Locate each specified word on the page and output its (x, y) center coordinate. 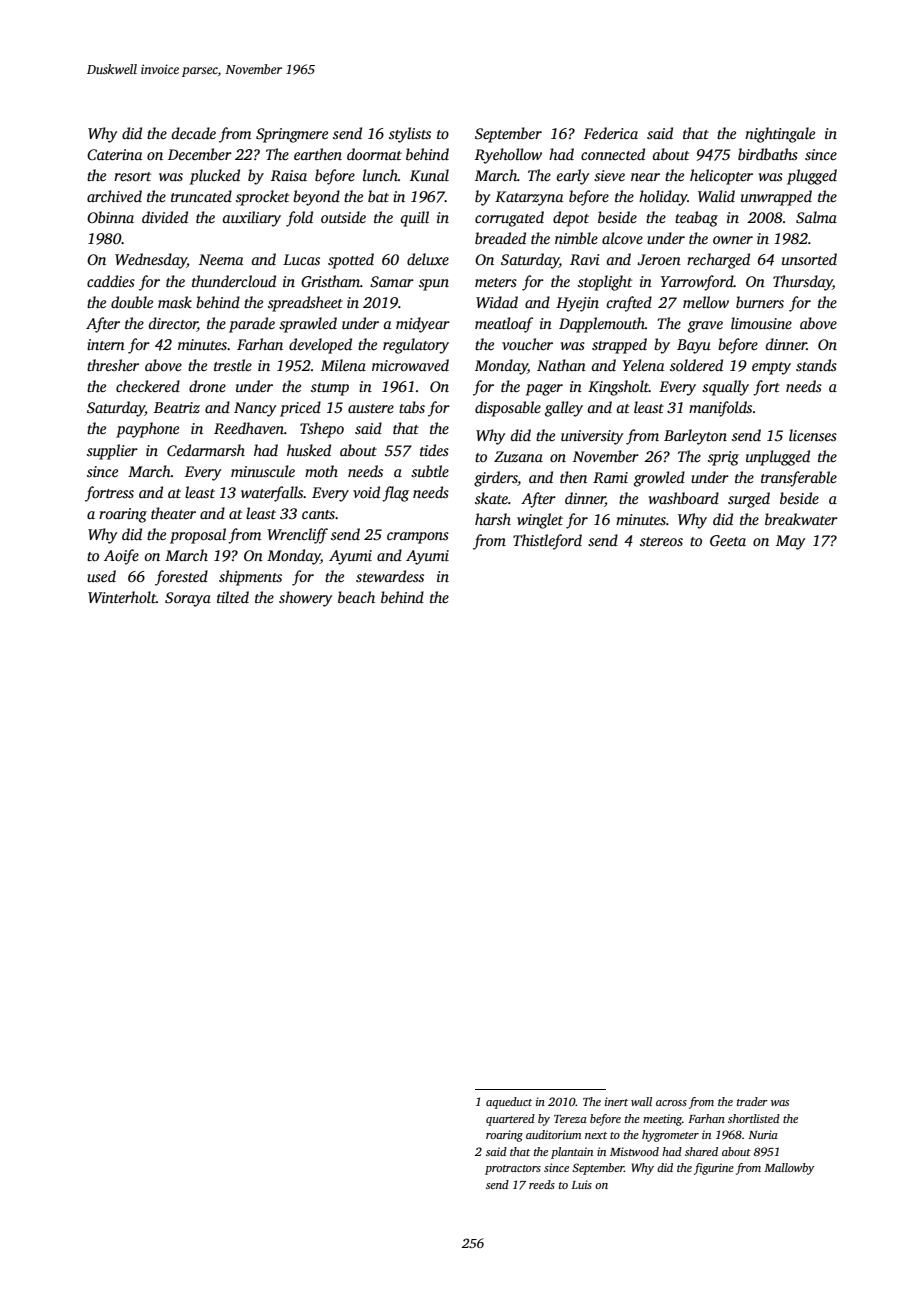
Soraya (188, 599)
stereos (661, 541)
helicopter (721, 177)
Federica (611, 133)
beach (356, 597)
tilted (233, 597)
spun (434, 285)
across (671, 1103)
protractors (513, 1170)
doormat (374, 154)
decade (194, 133)
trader (752, 1101)
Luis (581, 1184)
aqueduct (509, 1103)
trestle (233, 365)
